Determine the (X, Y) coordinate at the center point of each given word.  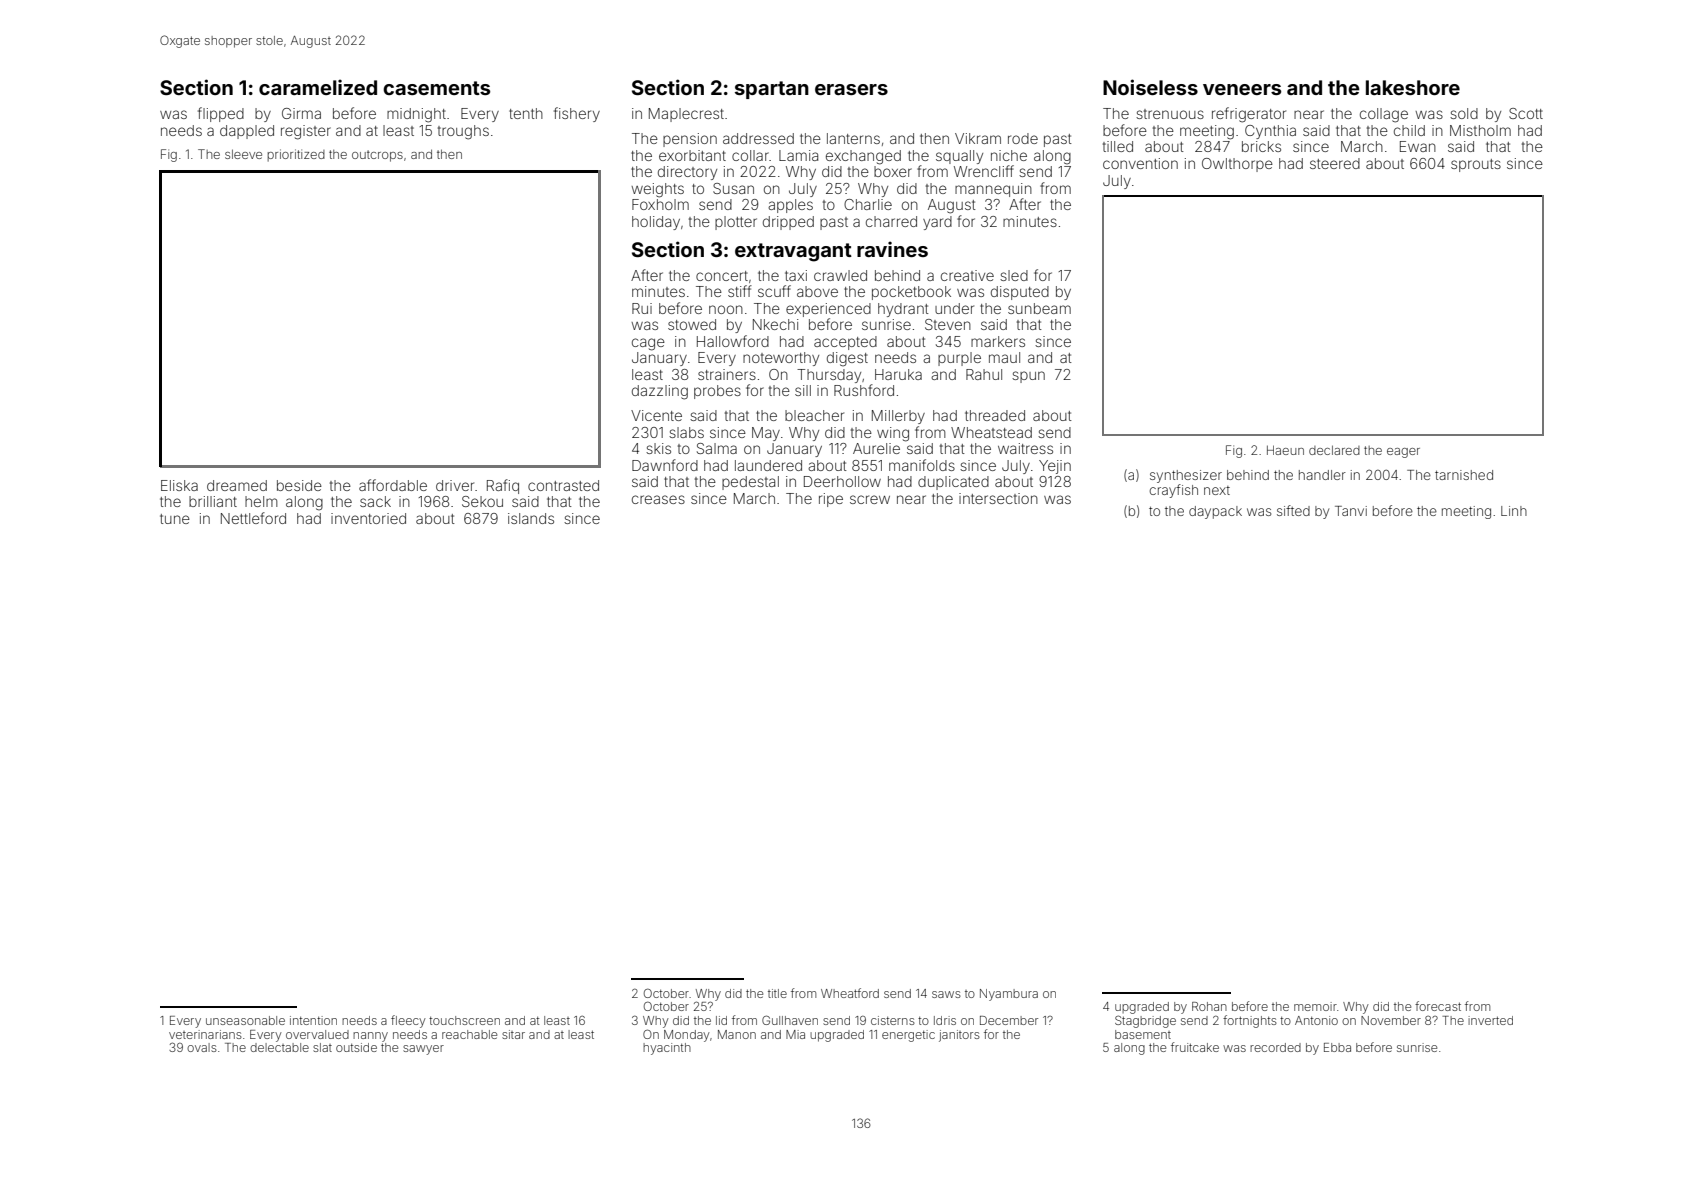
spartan (772, 90)
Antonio (1316, 1020)
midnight (416, 115)
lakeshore (1413, 87)
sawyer (423, 1050)
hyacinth (667, 1049)
